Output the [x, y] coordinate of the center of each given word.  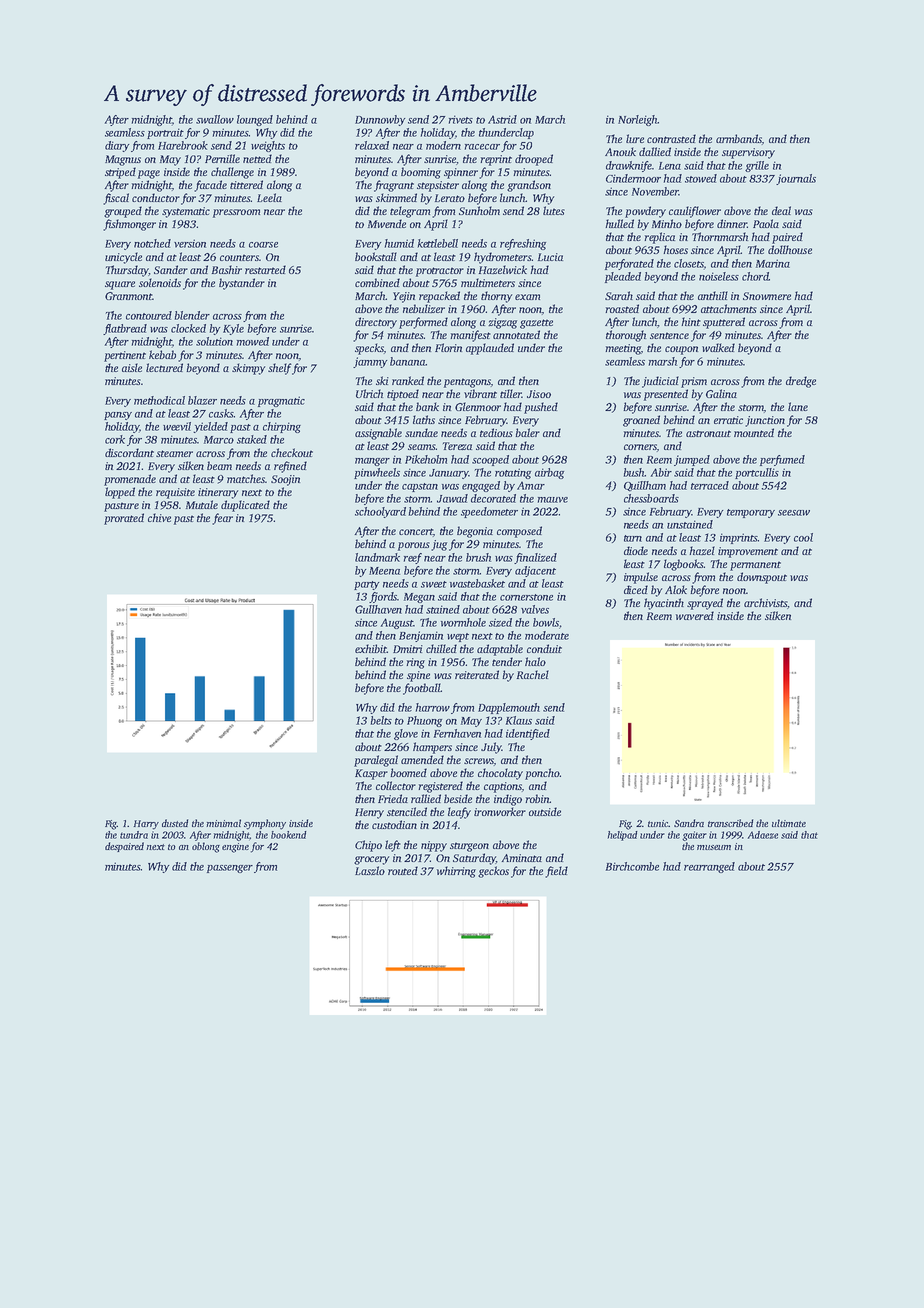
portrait [165, 133]
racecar [482, 147]
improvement [748, 552]
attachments [729, 308]
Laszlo [370, 871]
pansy [118, 416]
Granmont [129, 296]
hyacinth [664, 604]
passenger [230, 869]
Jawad [452, 498]
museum [714, 847]
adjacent [535, 571]
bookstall [376, 256]
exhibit [371, 648]
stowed [701, 178]
